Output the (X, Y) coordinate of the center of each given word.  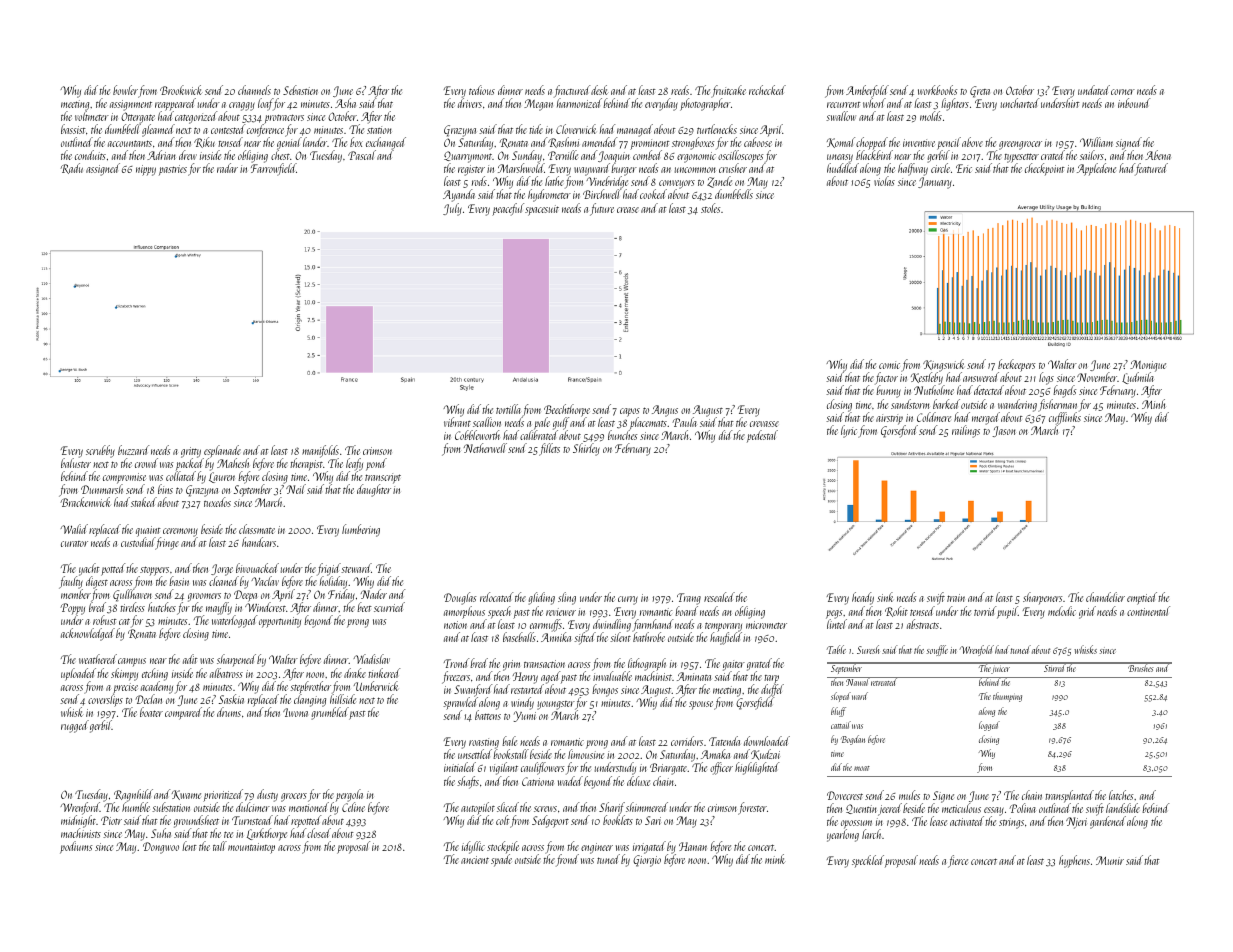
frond (567, 860)
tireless (132, 607)
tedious (482, 90)
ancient (475, 860)
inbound (1134, 103)
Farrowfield (273, 170)
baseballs (519, 637)
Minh (1154, 404)
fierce (958, 861)
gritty (191, 453)
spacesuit (542, 210)
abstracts (923, 624)
